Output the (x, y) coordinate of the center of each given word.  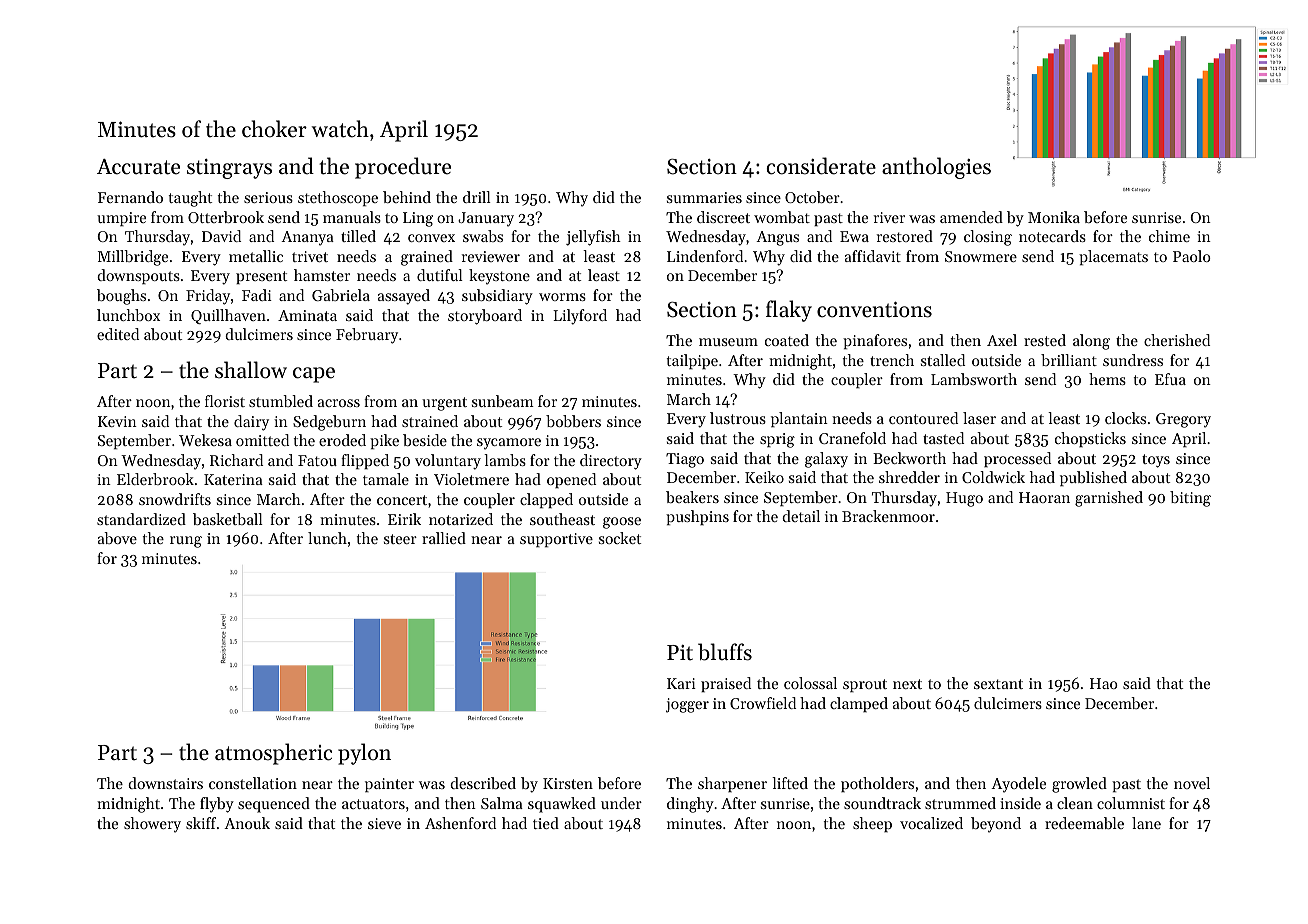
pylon (364, 754)
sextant (998, 684)
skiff (201, 823)
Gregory (1183, 420)
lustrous (738, 418)
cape (314, 375)
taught (190, 199)
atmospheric (273, 754)
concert (402, 500)
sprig (777, 440)
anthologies (936, 168)
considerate (821, 166)
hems (1107, 379)
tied (546, 823)
